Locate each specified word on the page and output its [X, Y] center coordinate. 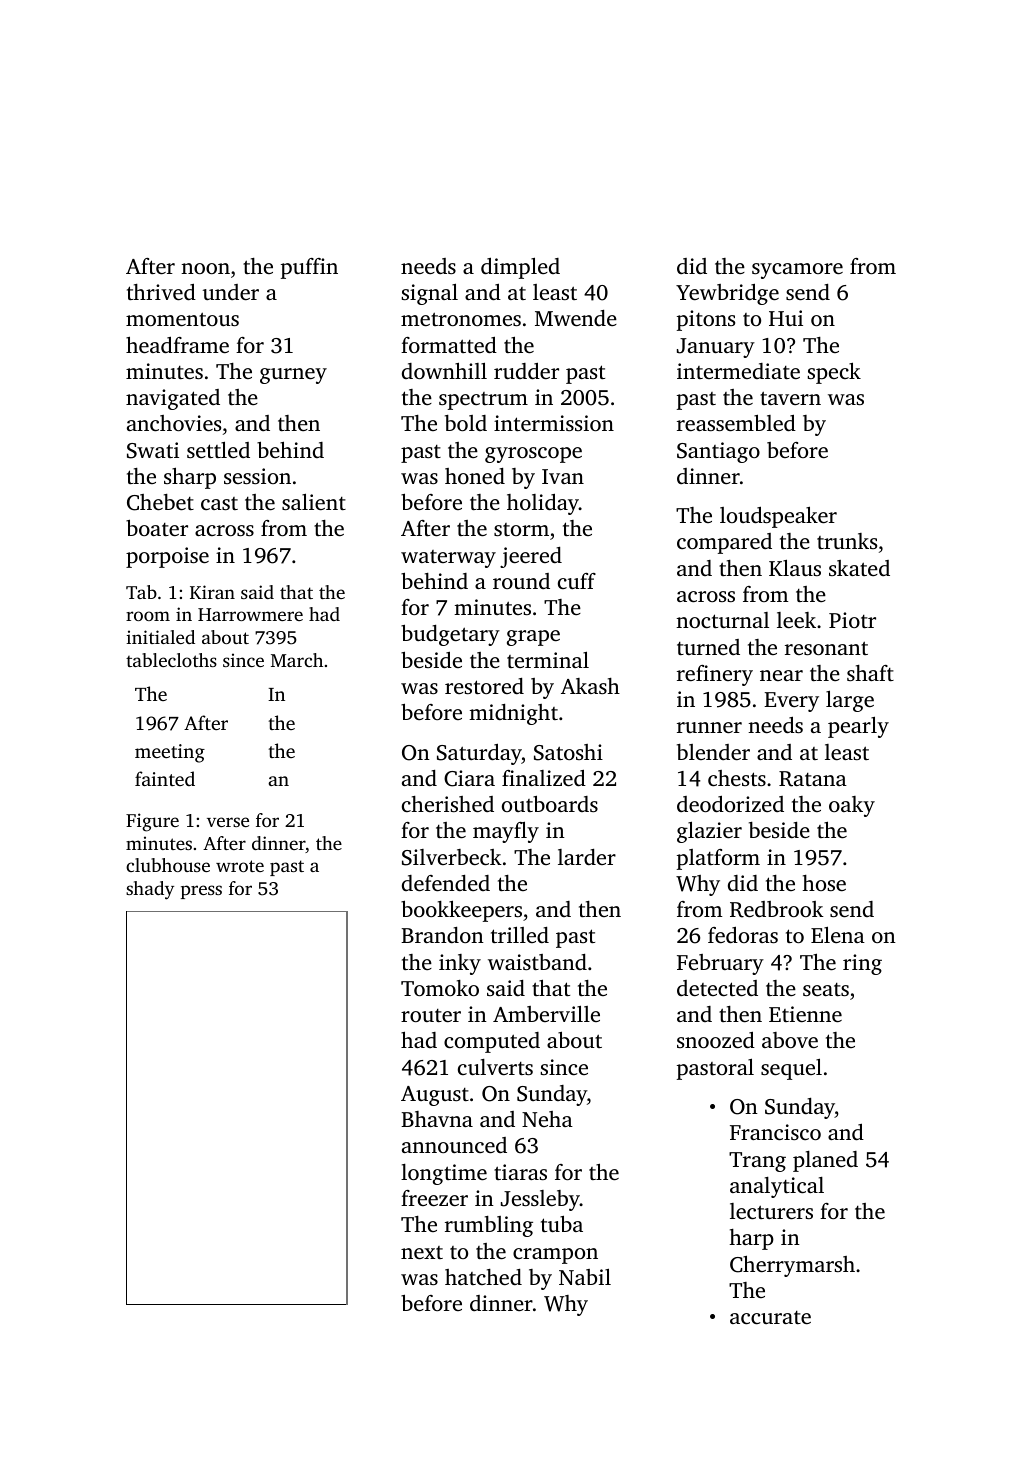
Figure [152, 822]
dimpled [520, 268]
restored [484, 686]
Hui [786, 318]
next [422, 1252]
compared [724, 543]
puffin [309, 268]
